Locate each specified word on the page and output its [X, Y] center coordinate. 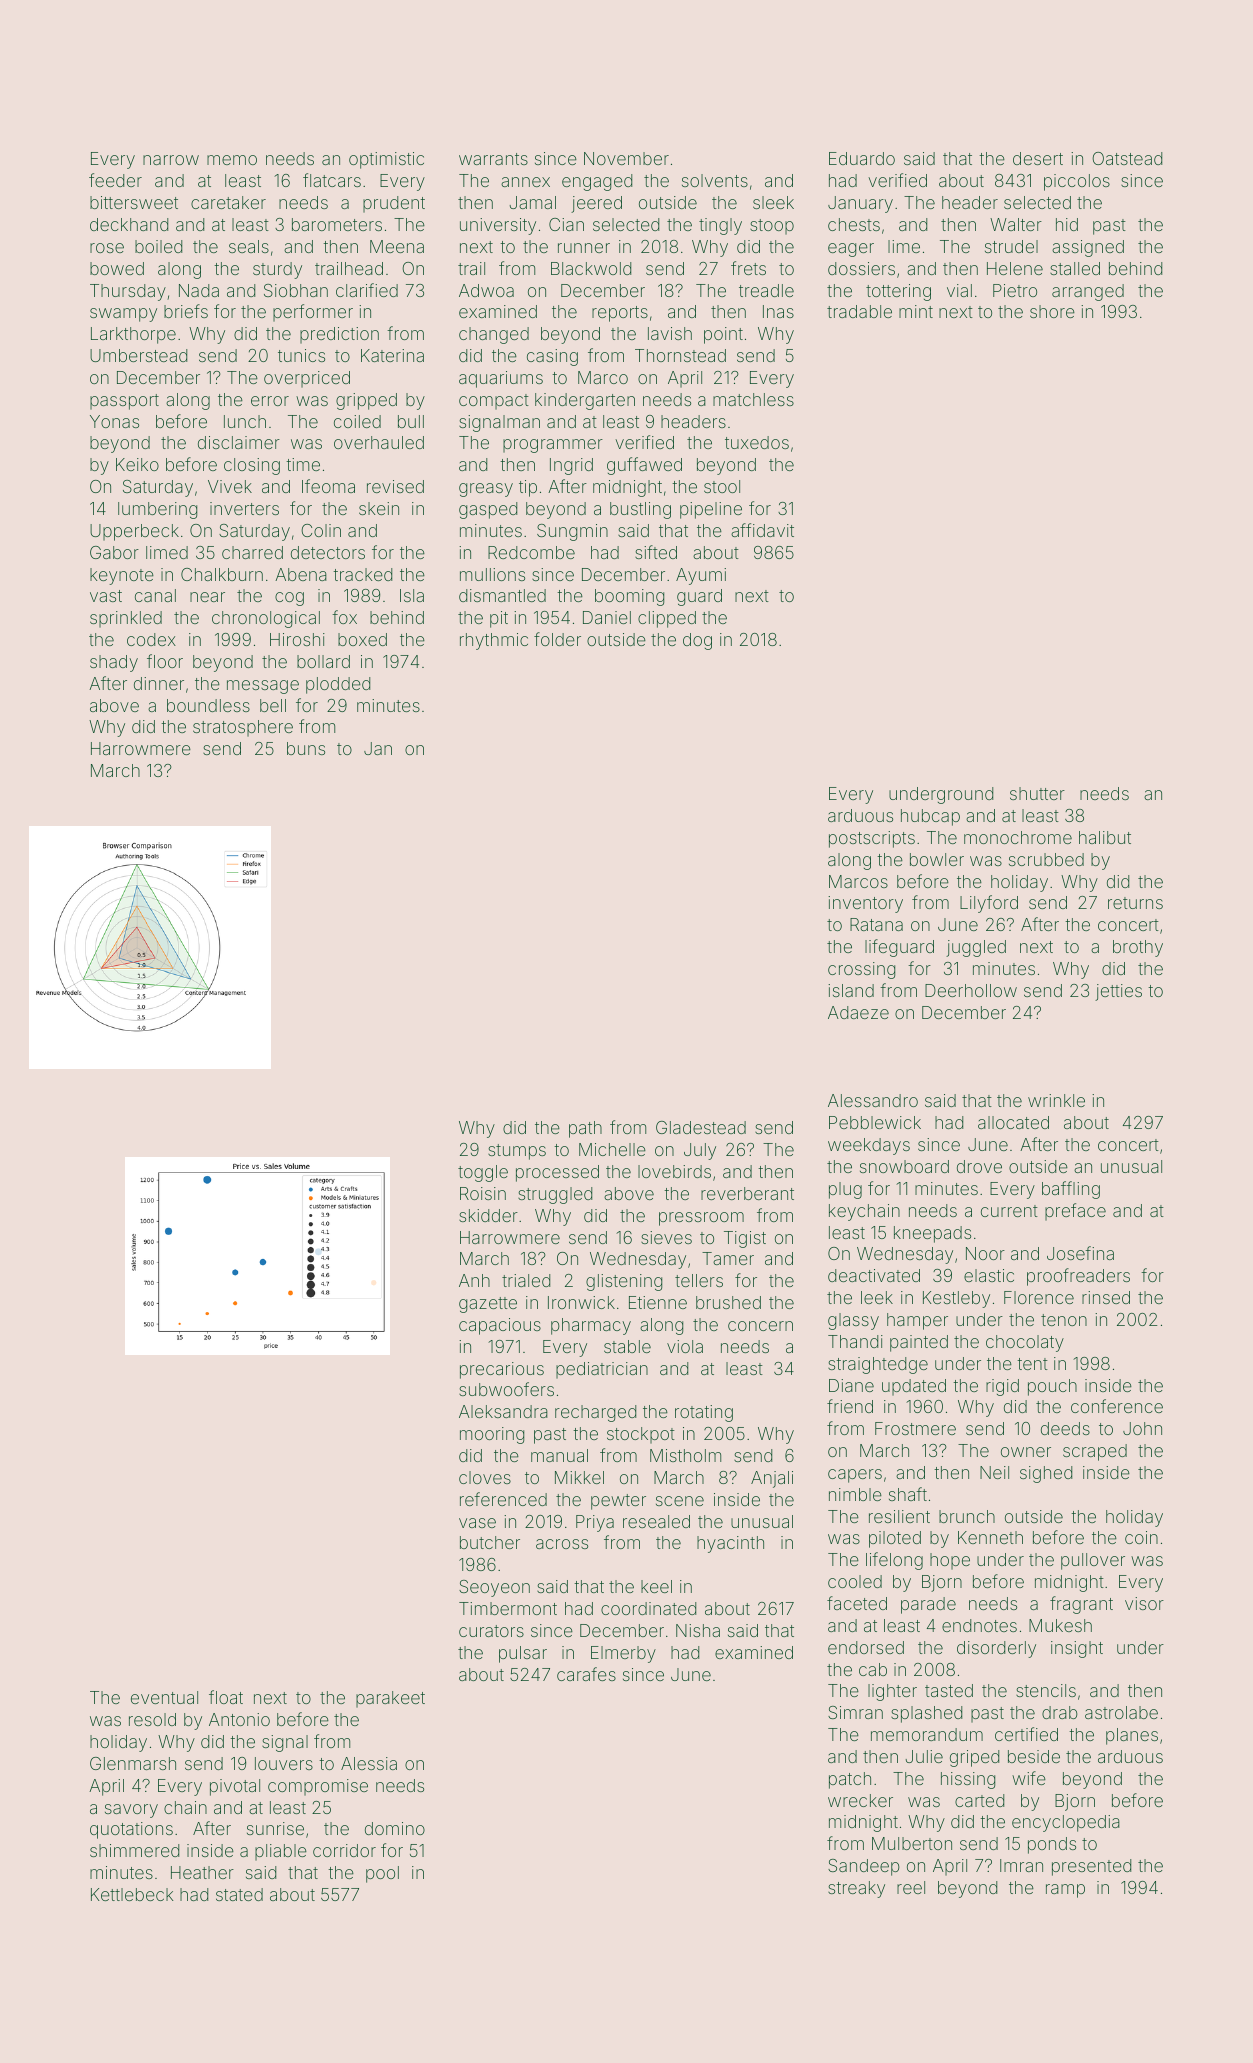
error [270, 401]
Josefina [1080, 1253]
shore [1052, 311]
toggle [483, 1173]
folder [557, 639]
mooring [492, 1435]
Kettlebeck [132, 1894]
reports [620, 314]
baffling [1071, 1190]
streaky [856, 1889]
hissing [968, 1780]
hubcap [930, 817]
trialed [526, 1280]
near [207, 597]
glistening [624, 1282]
